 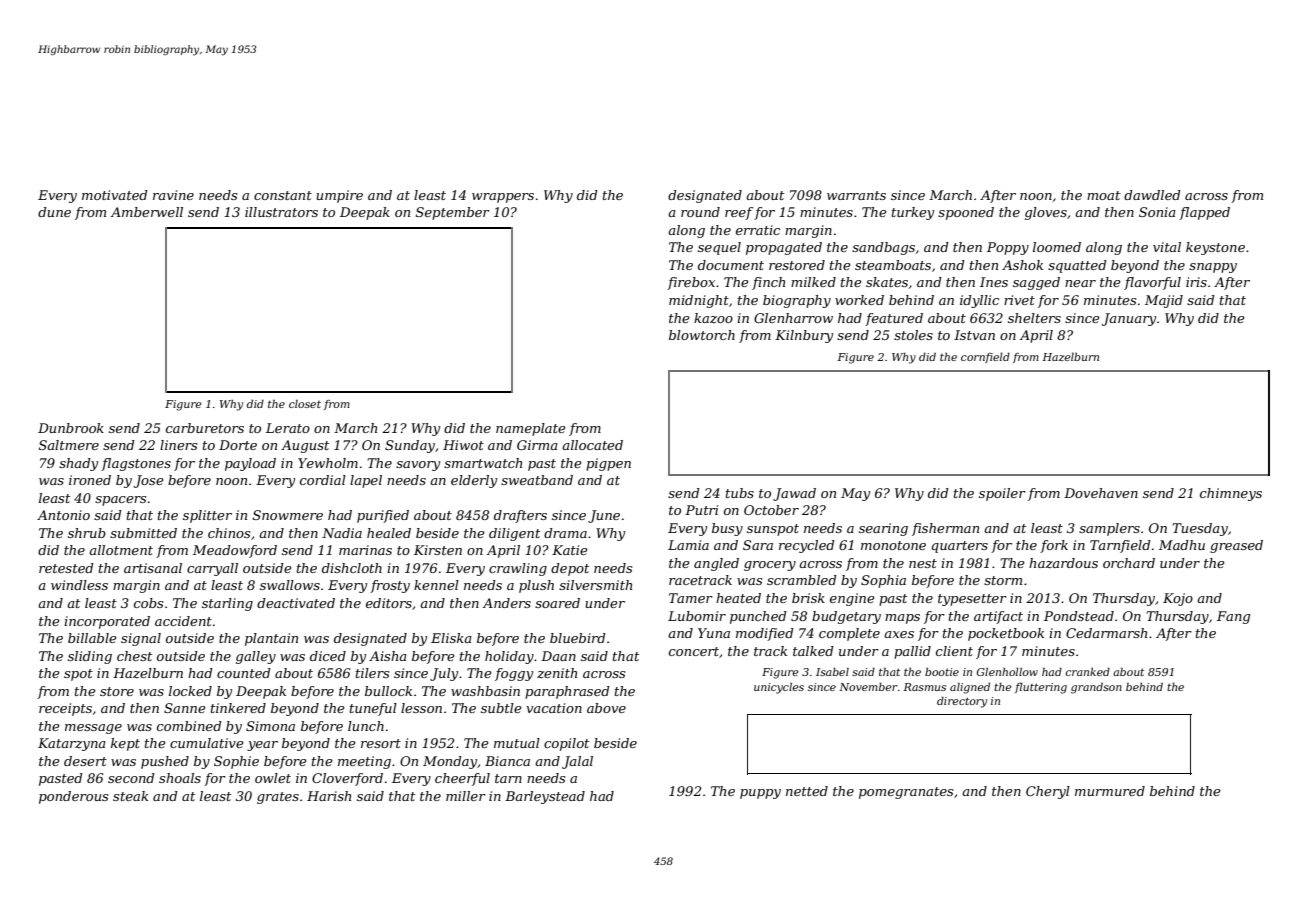 I want to click on closet, so click(x=305, y=404).
